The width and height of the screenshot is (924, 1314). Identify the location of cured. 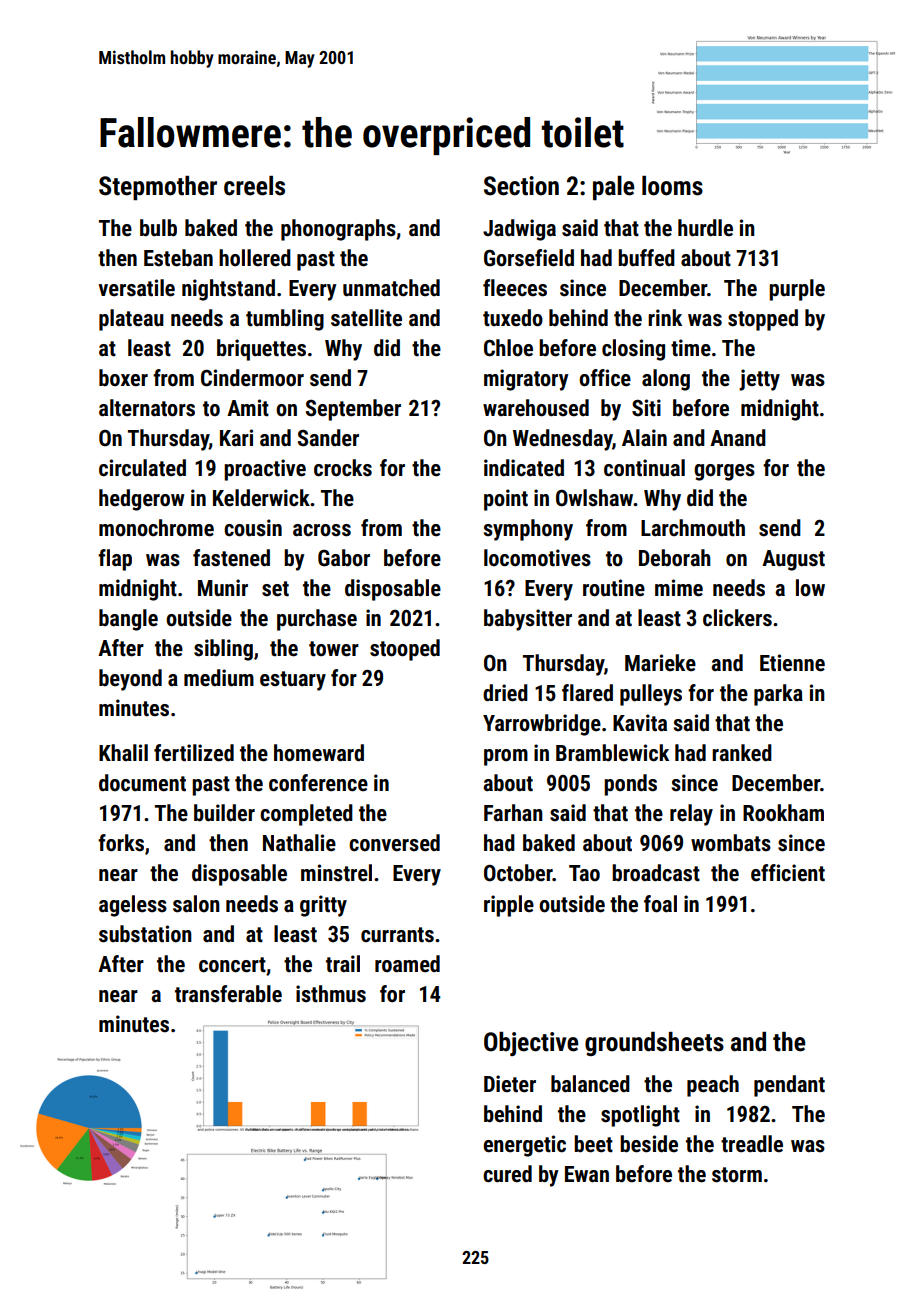
(507, 1174).
